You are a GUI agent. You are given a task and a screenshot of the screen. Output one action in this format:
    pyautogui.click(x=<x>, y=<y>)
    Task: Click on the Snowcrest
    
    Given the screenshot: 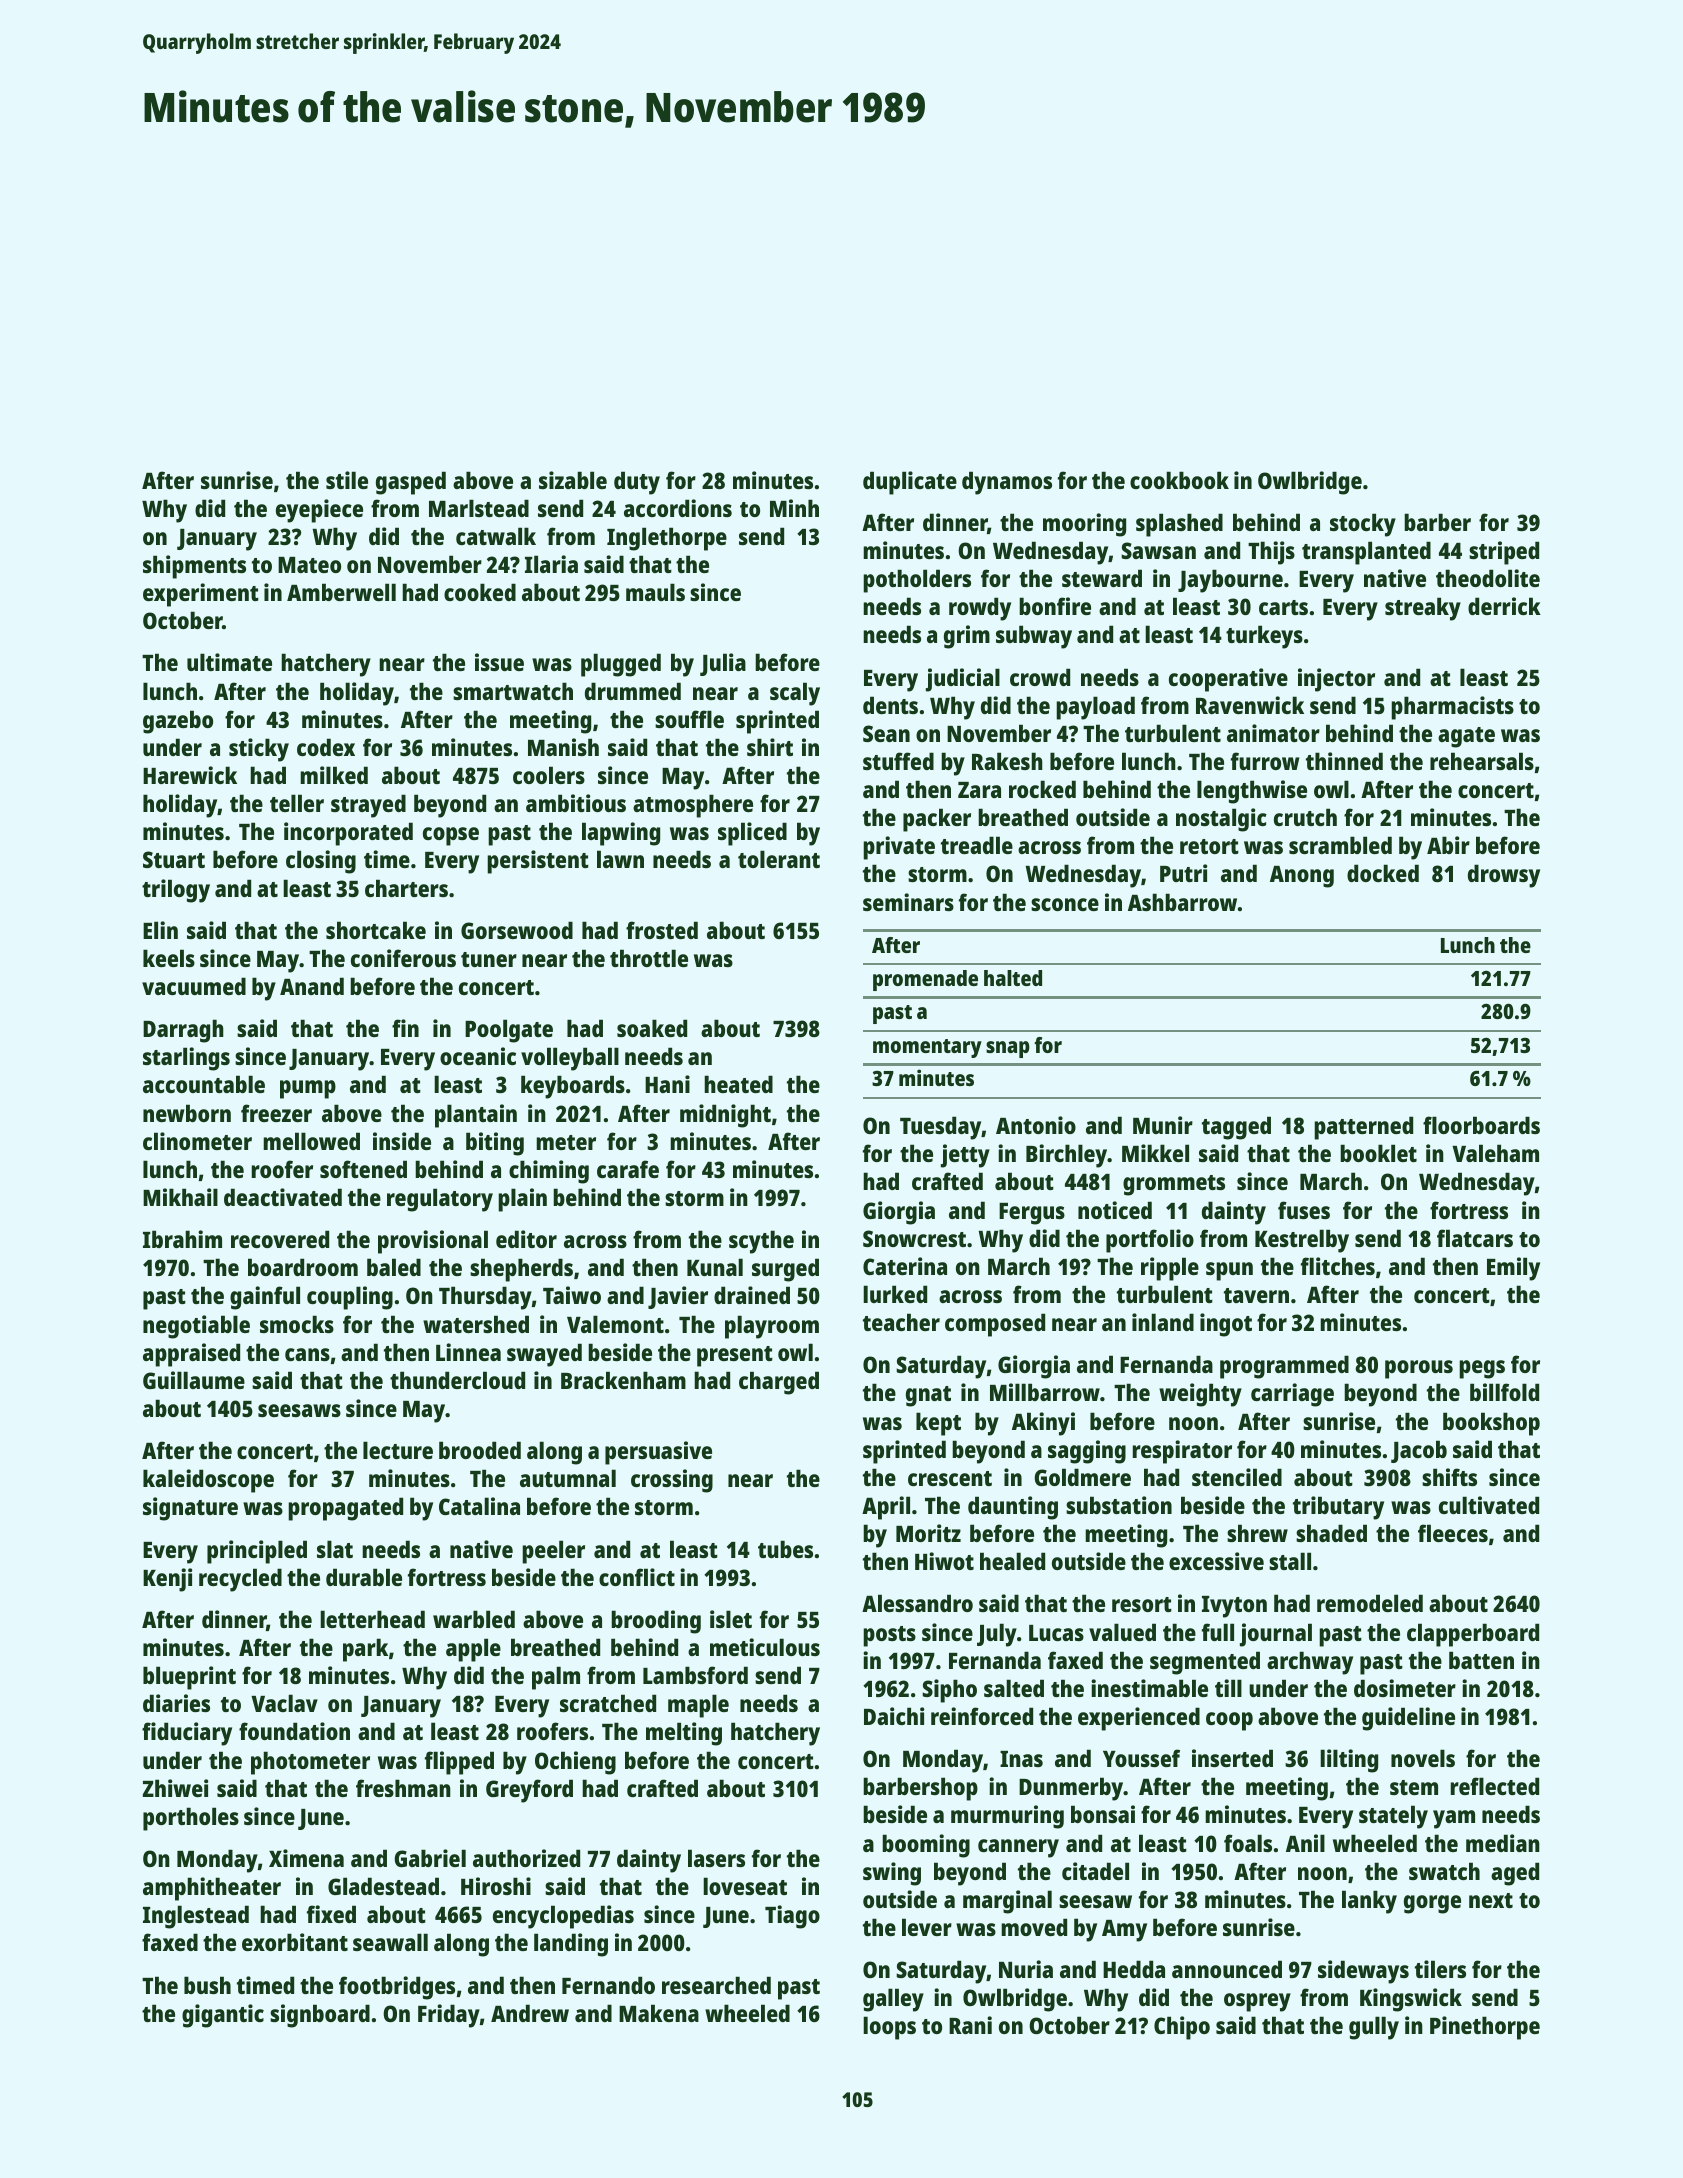 What is the action you would take?
    pyautogui.click(x=914, y=1238)
